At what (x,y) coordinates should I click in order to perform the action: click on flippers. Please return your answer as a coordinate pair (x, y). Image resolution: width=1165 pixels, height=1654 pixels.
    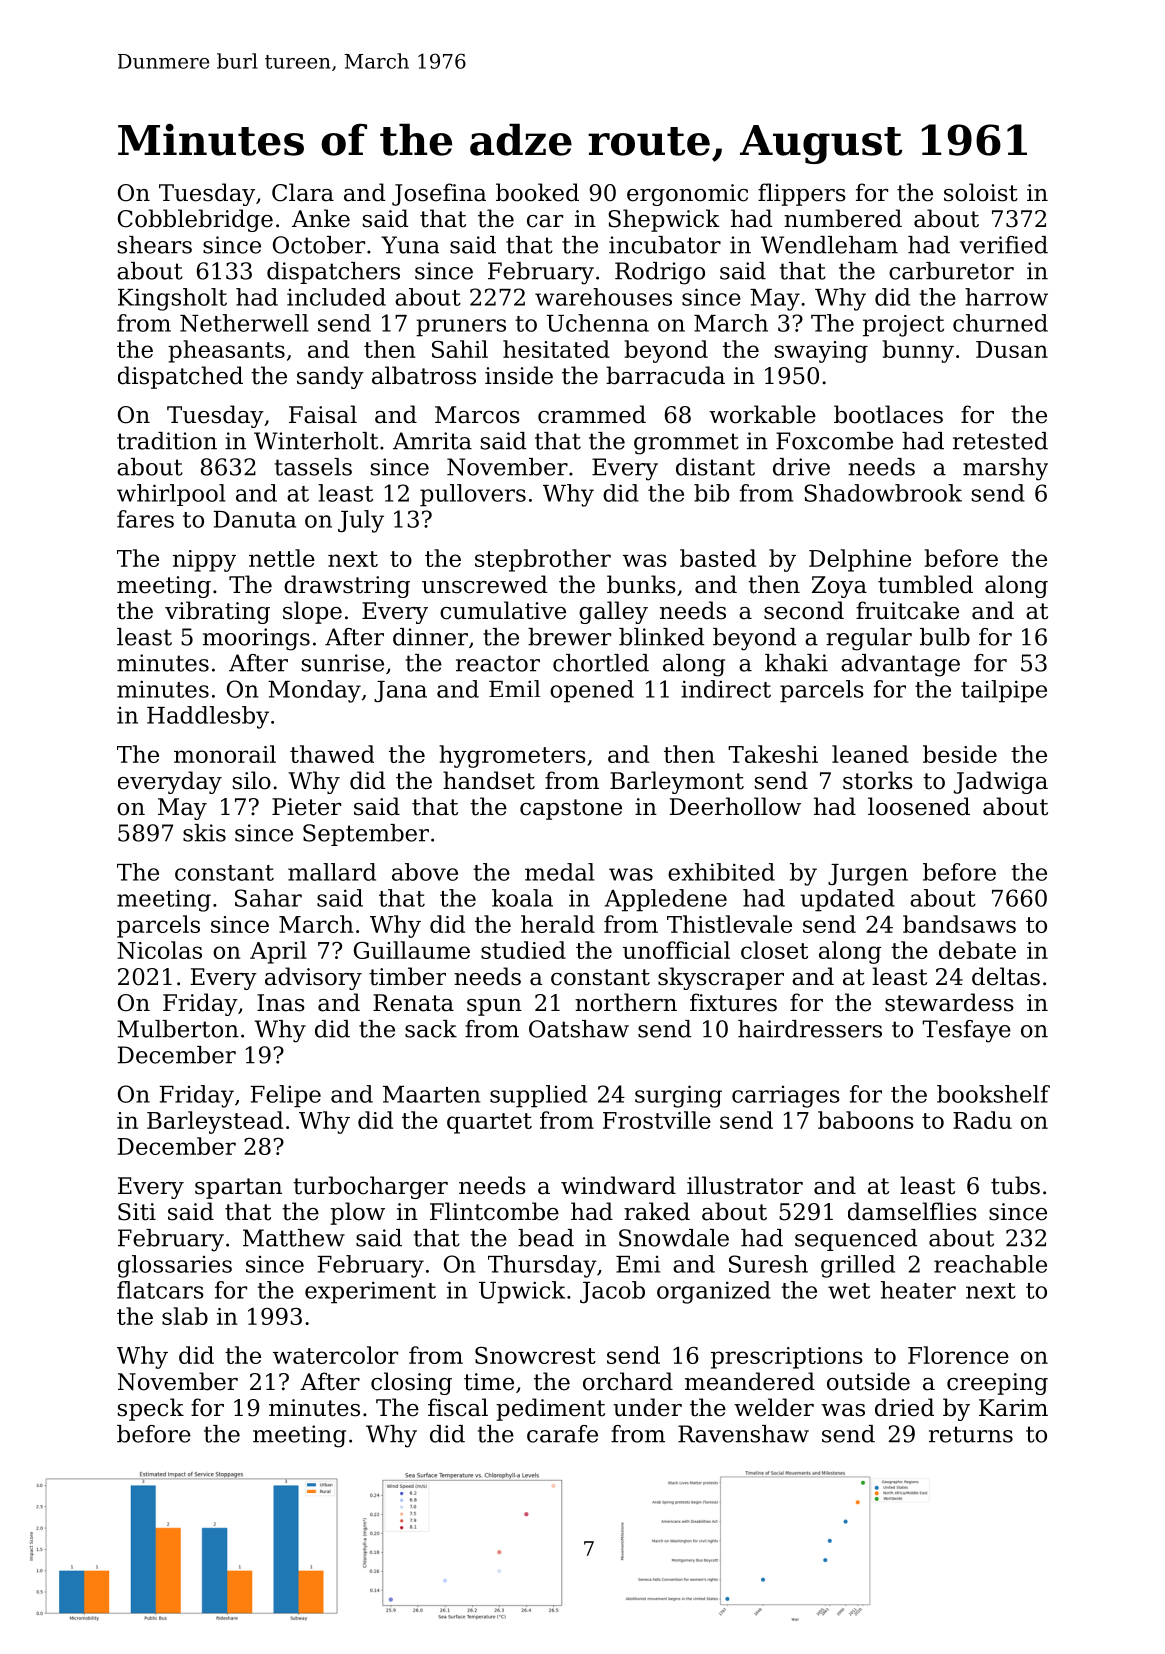
    Looking at the image, I should click on (802, 194).
